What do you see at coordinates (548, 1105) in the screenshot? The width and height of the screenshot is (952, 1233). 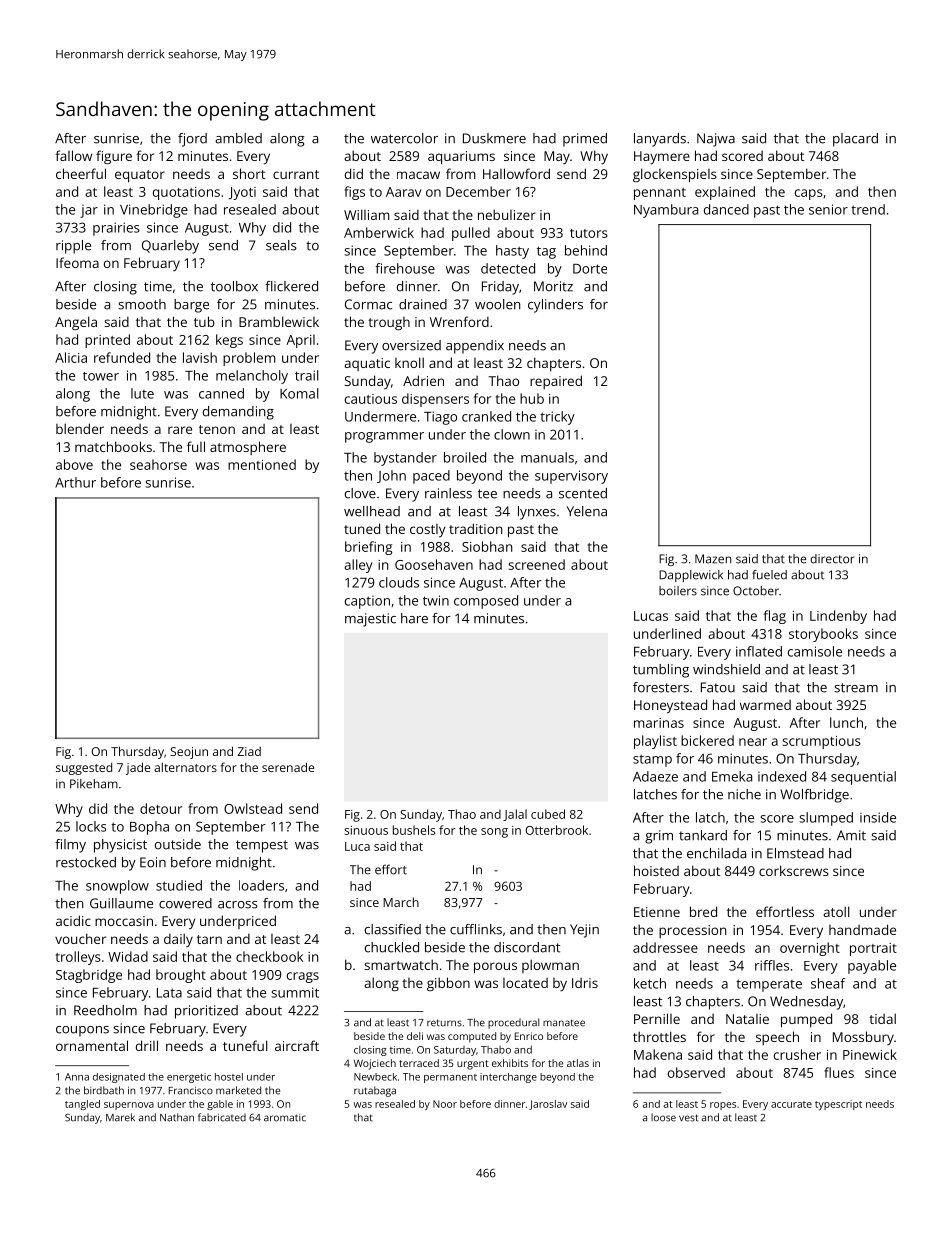 I see `Jaroslav` at bounding box center [548, 1105].
